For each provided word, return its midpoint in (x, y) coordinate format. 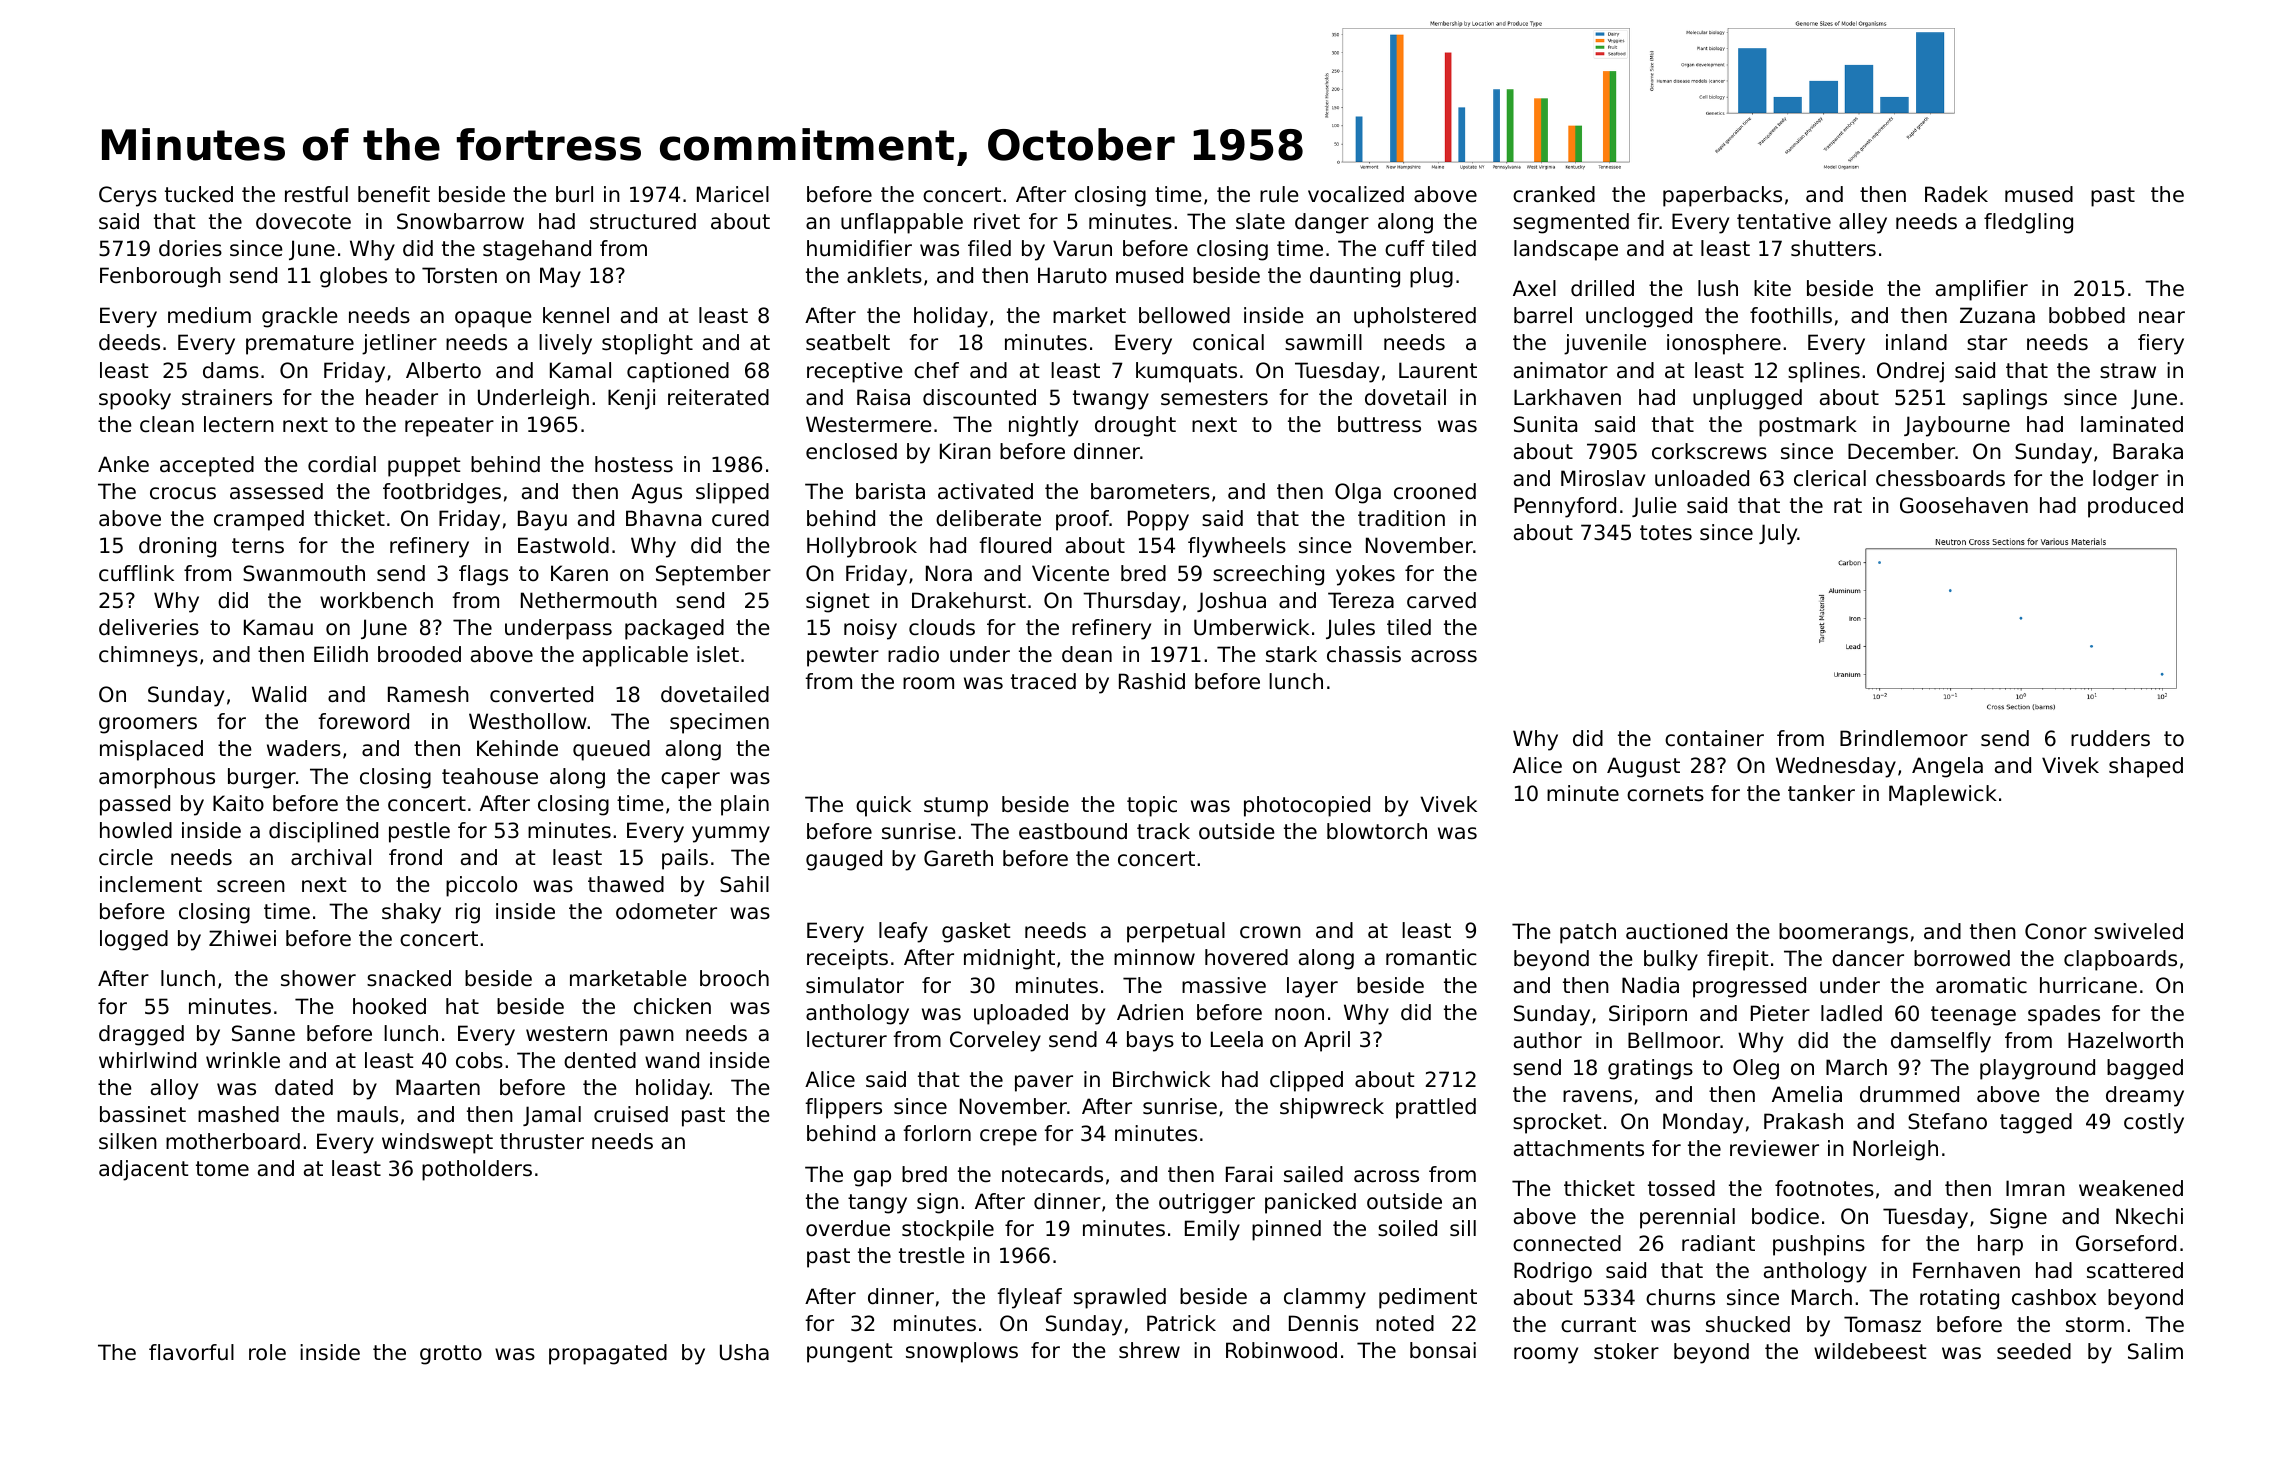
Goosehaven (1964, 505)
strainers (227, 397)
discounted (979, 397)
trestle (932, 1255)
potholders (477, 1170)
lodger (2126, 480)
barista (890, 491)
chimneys (148, 656)
